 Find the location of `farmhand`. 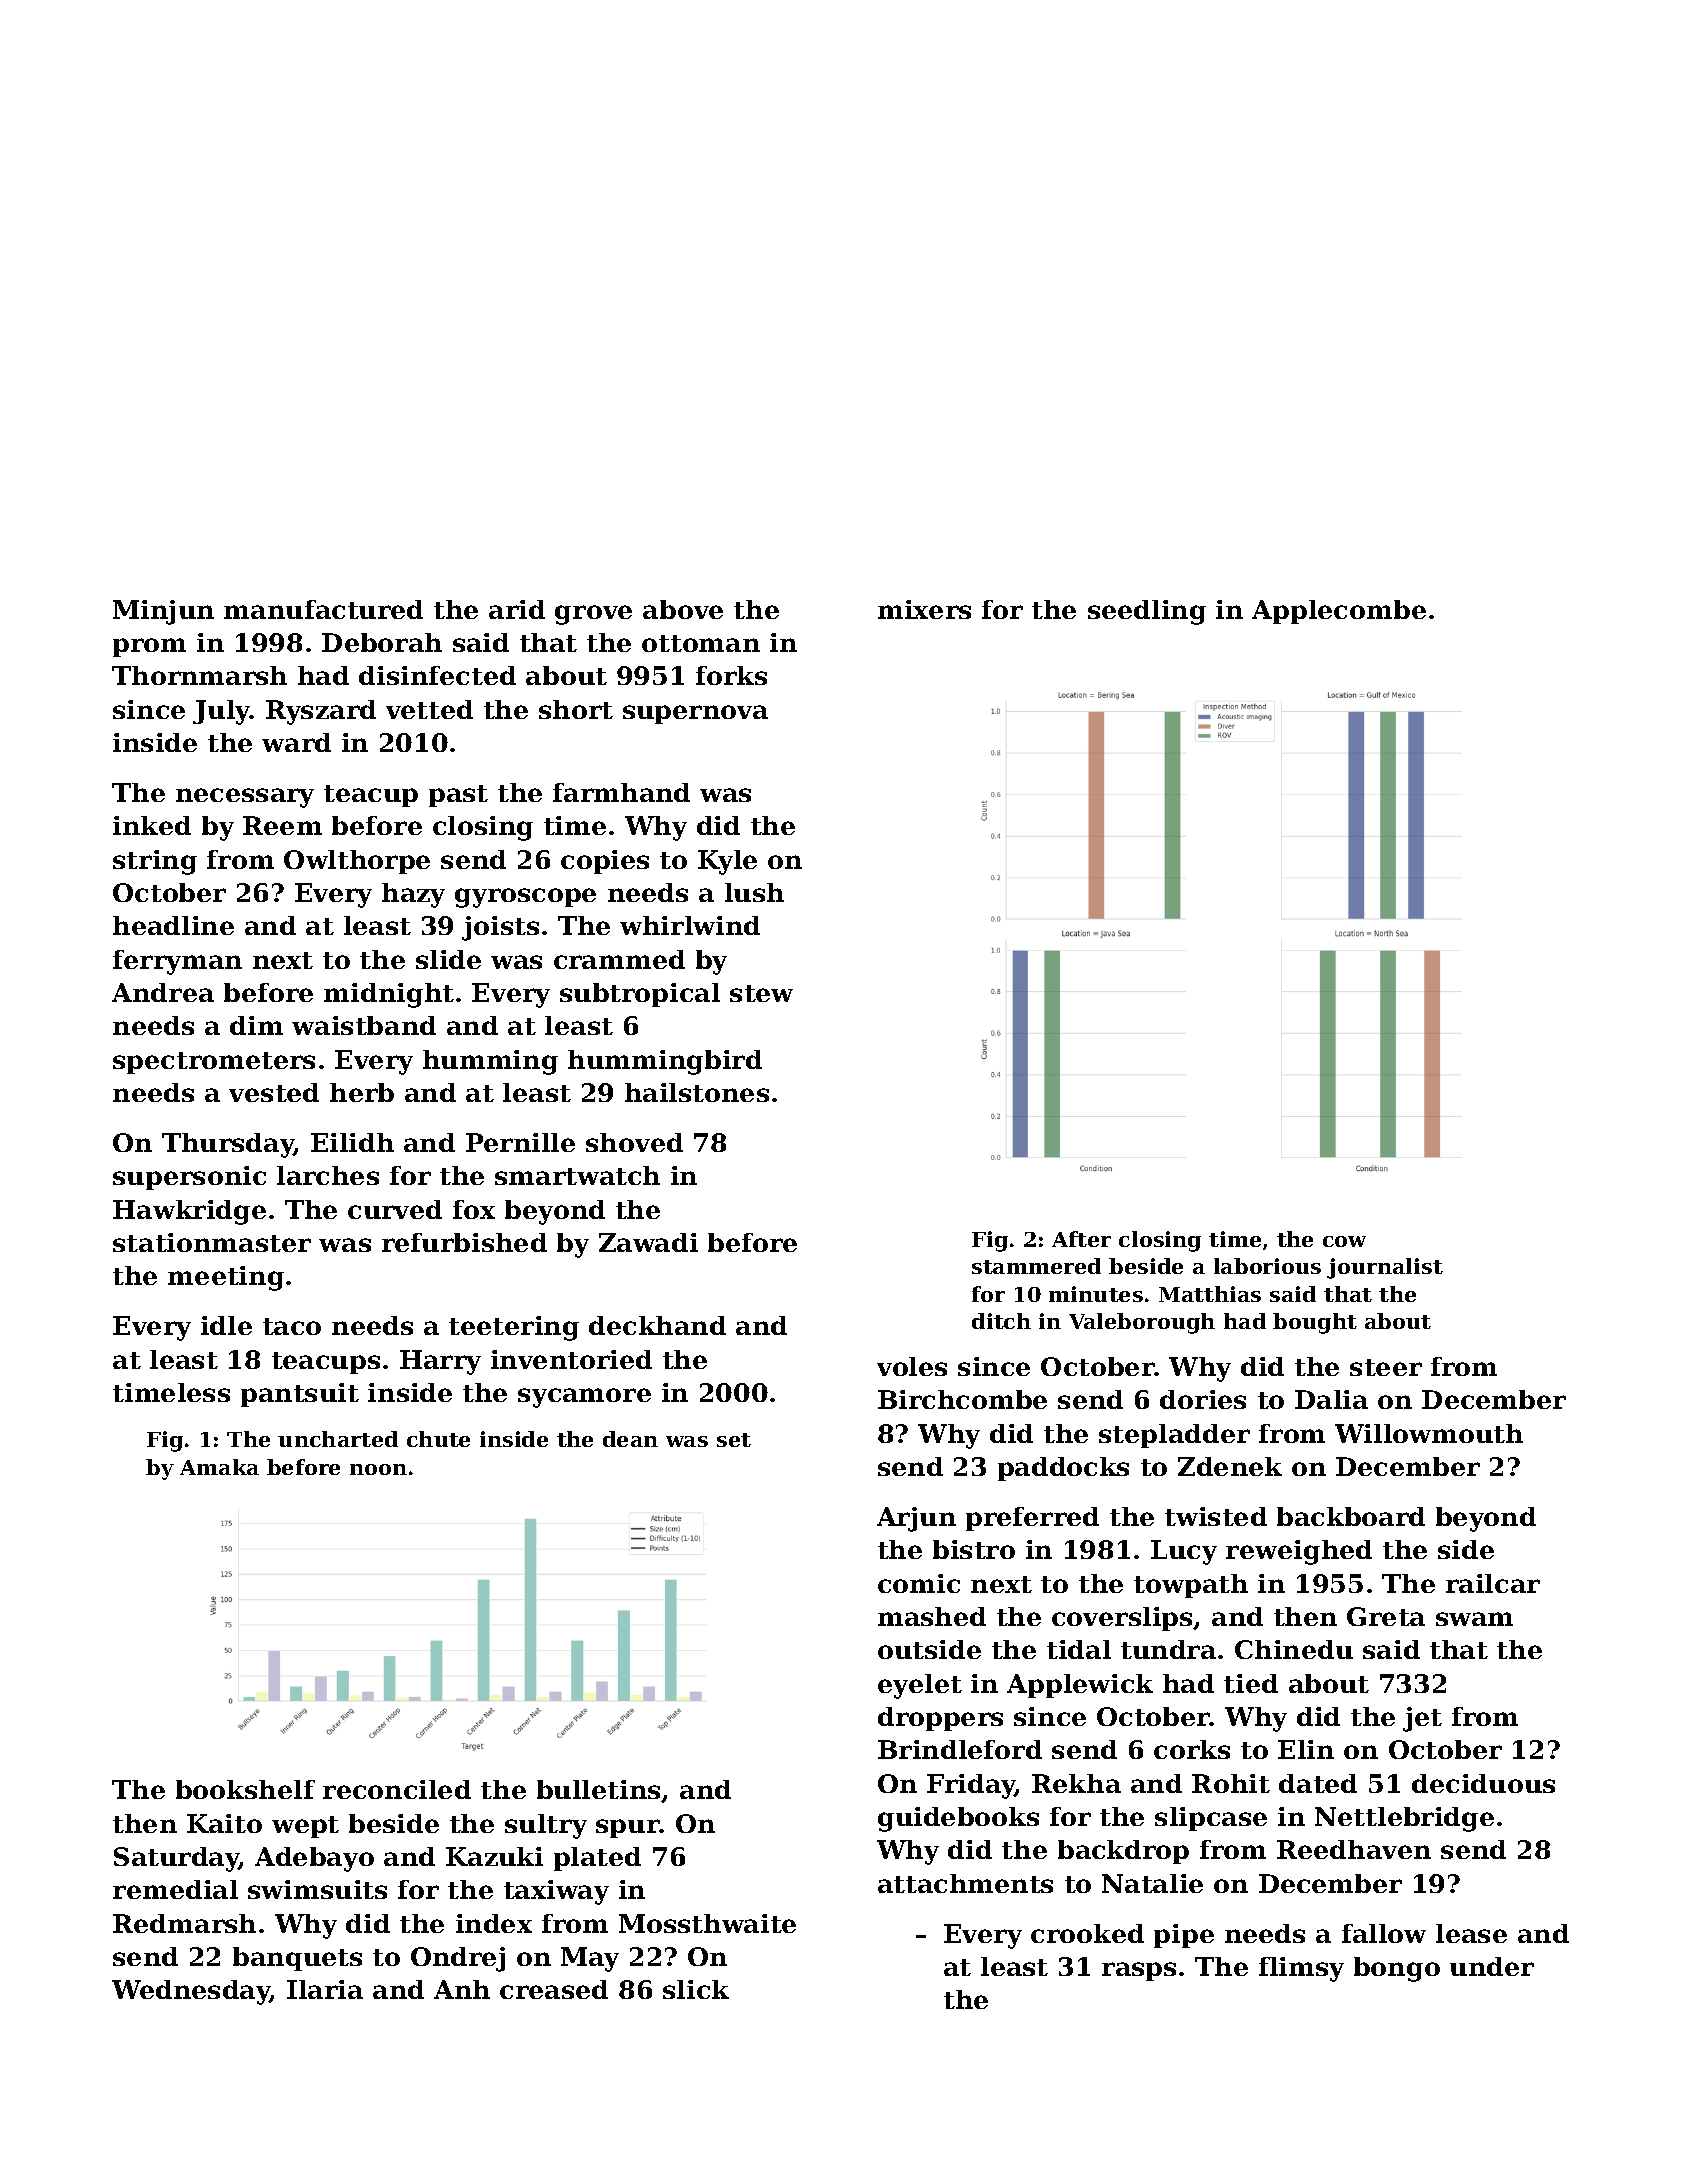

farmhand is located at coordinates (621, 792).
